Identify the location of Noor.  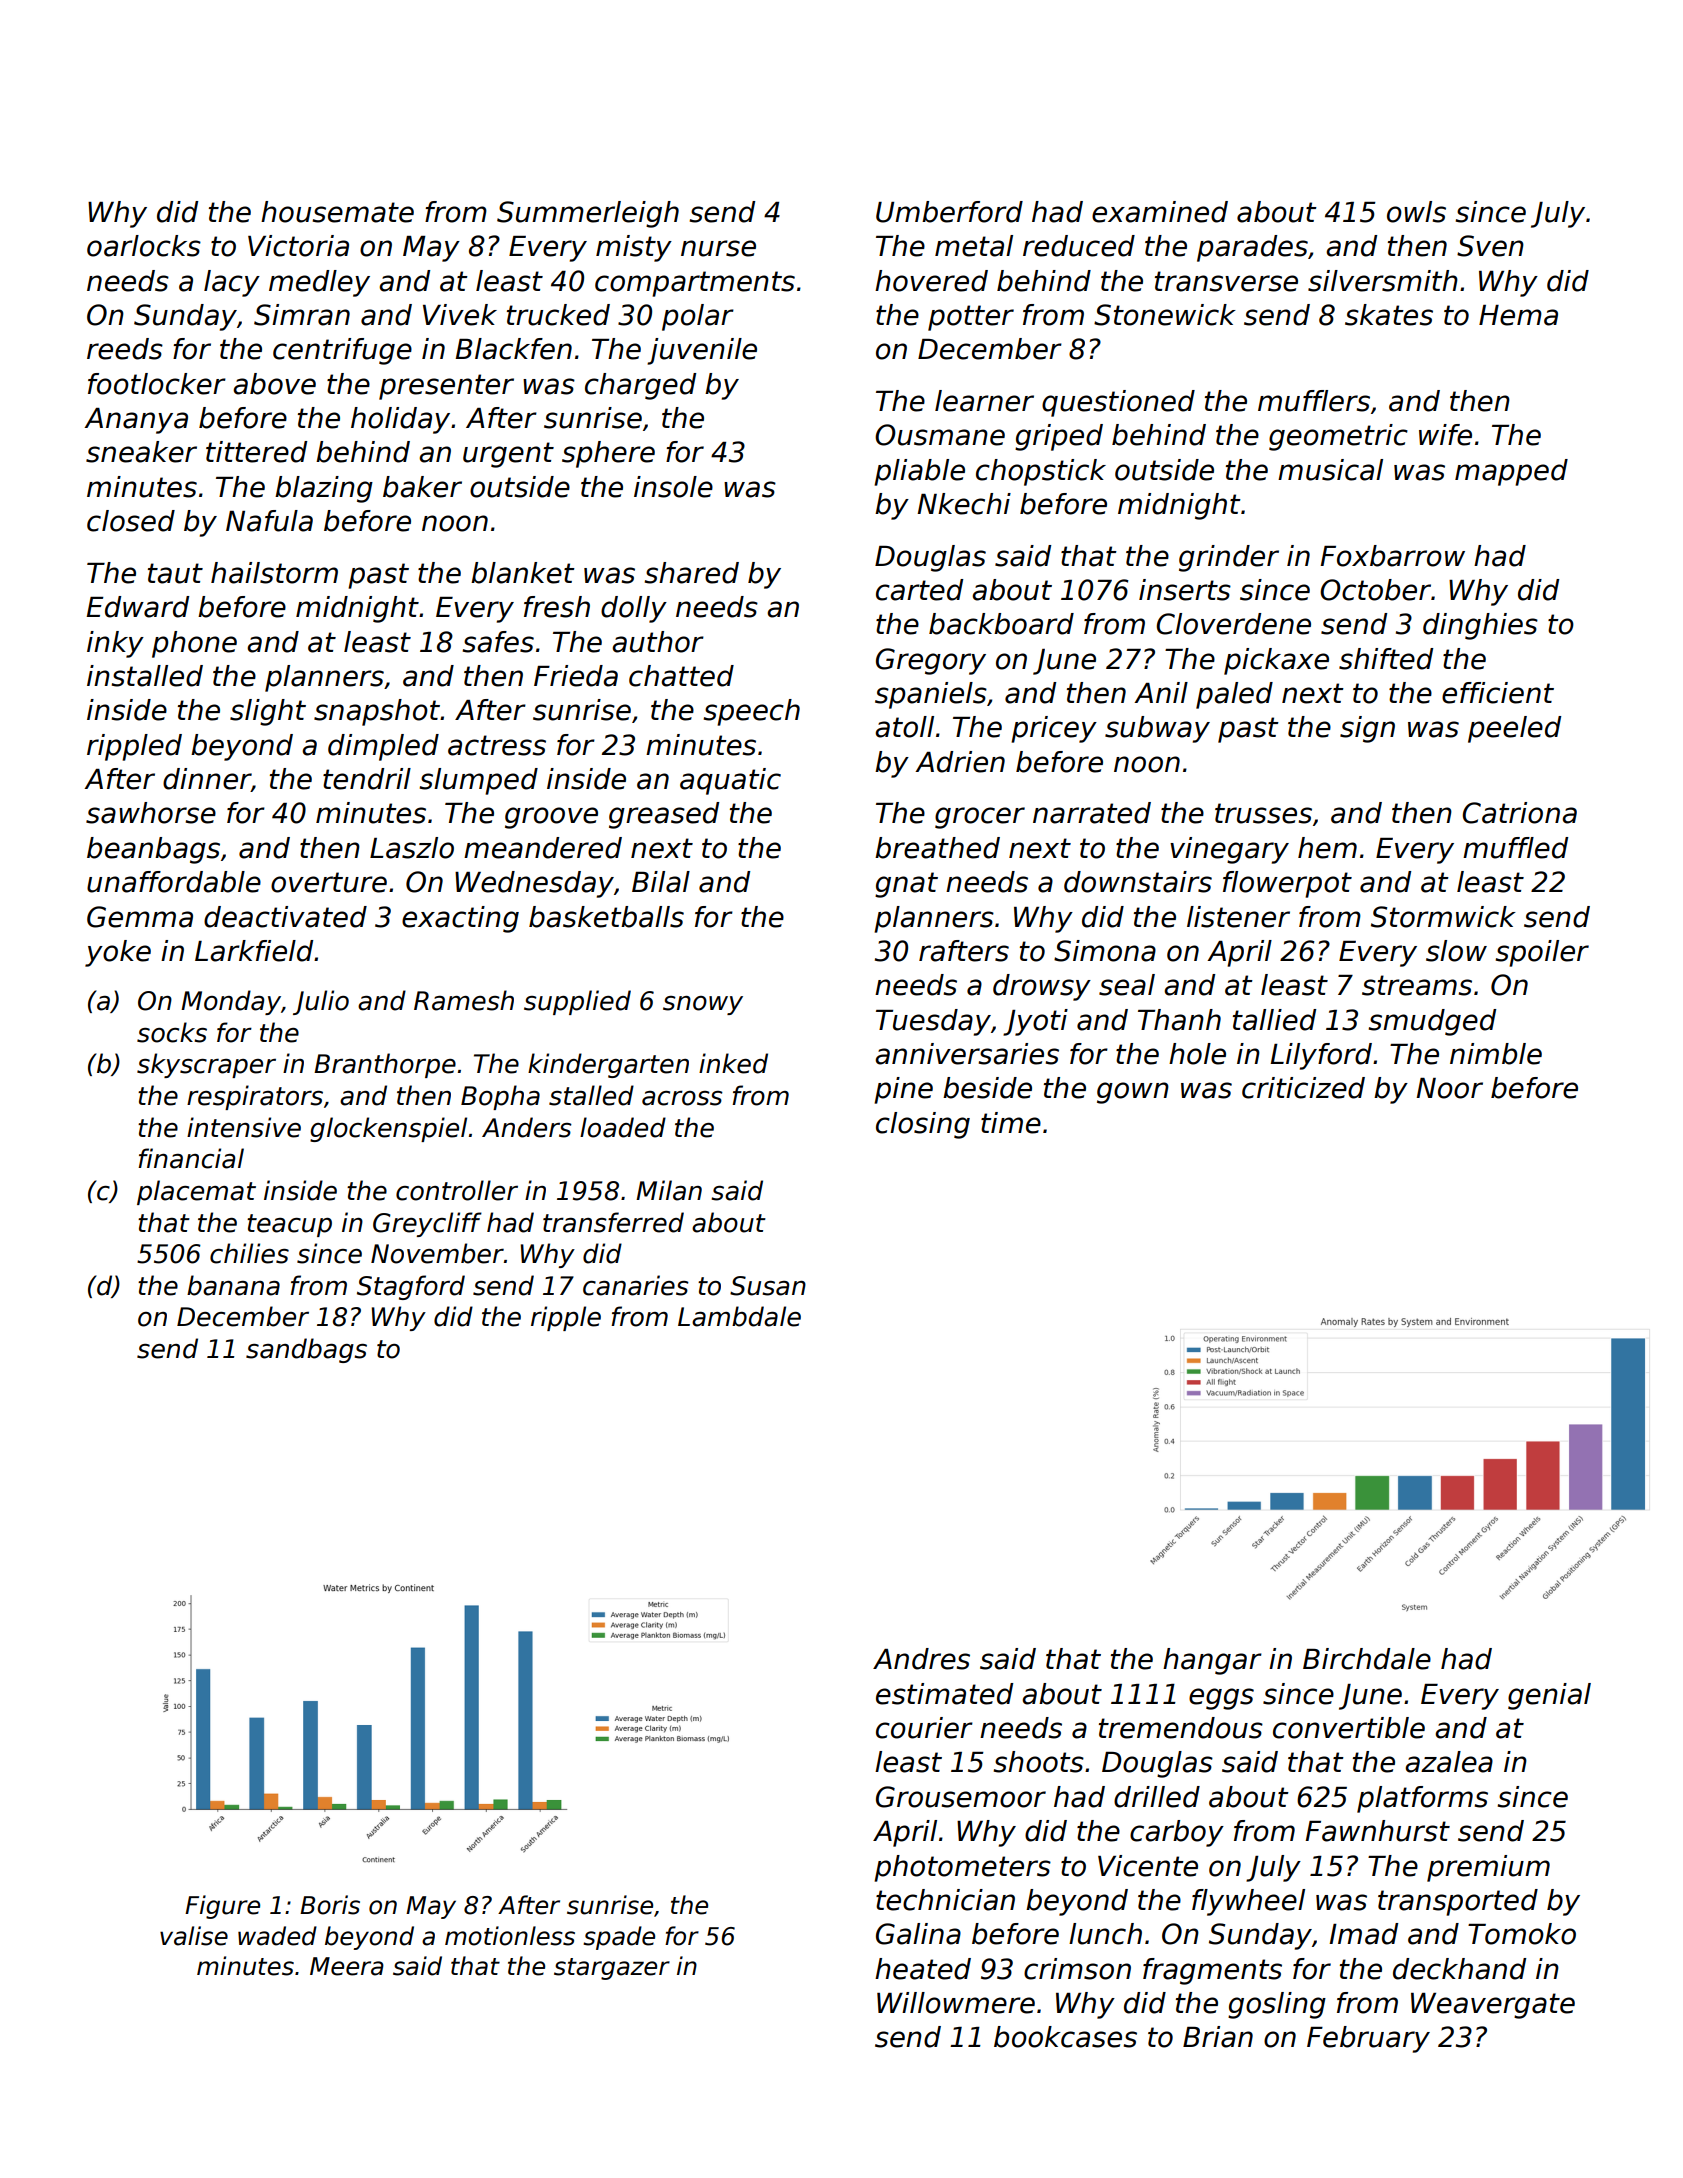
(1449, 1088).
